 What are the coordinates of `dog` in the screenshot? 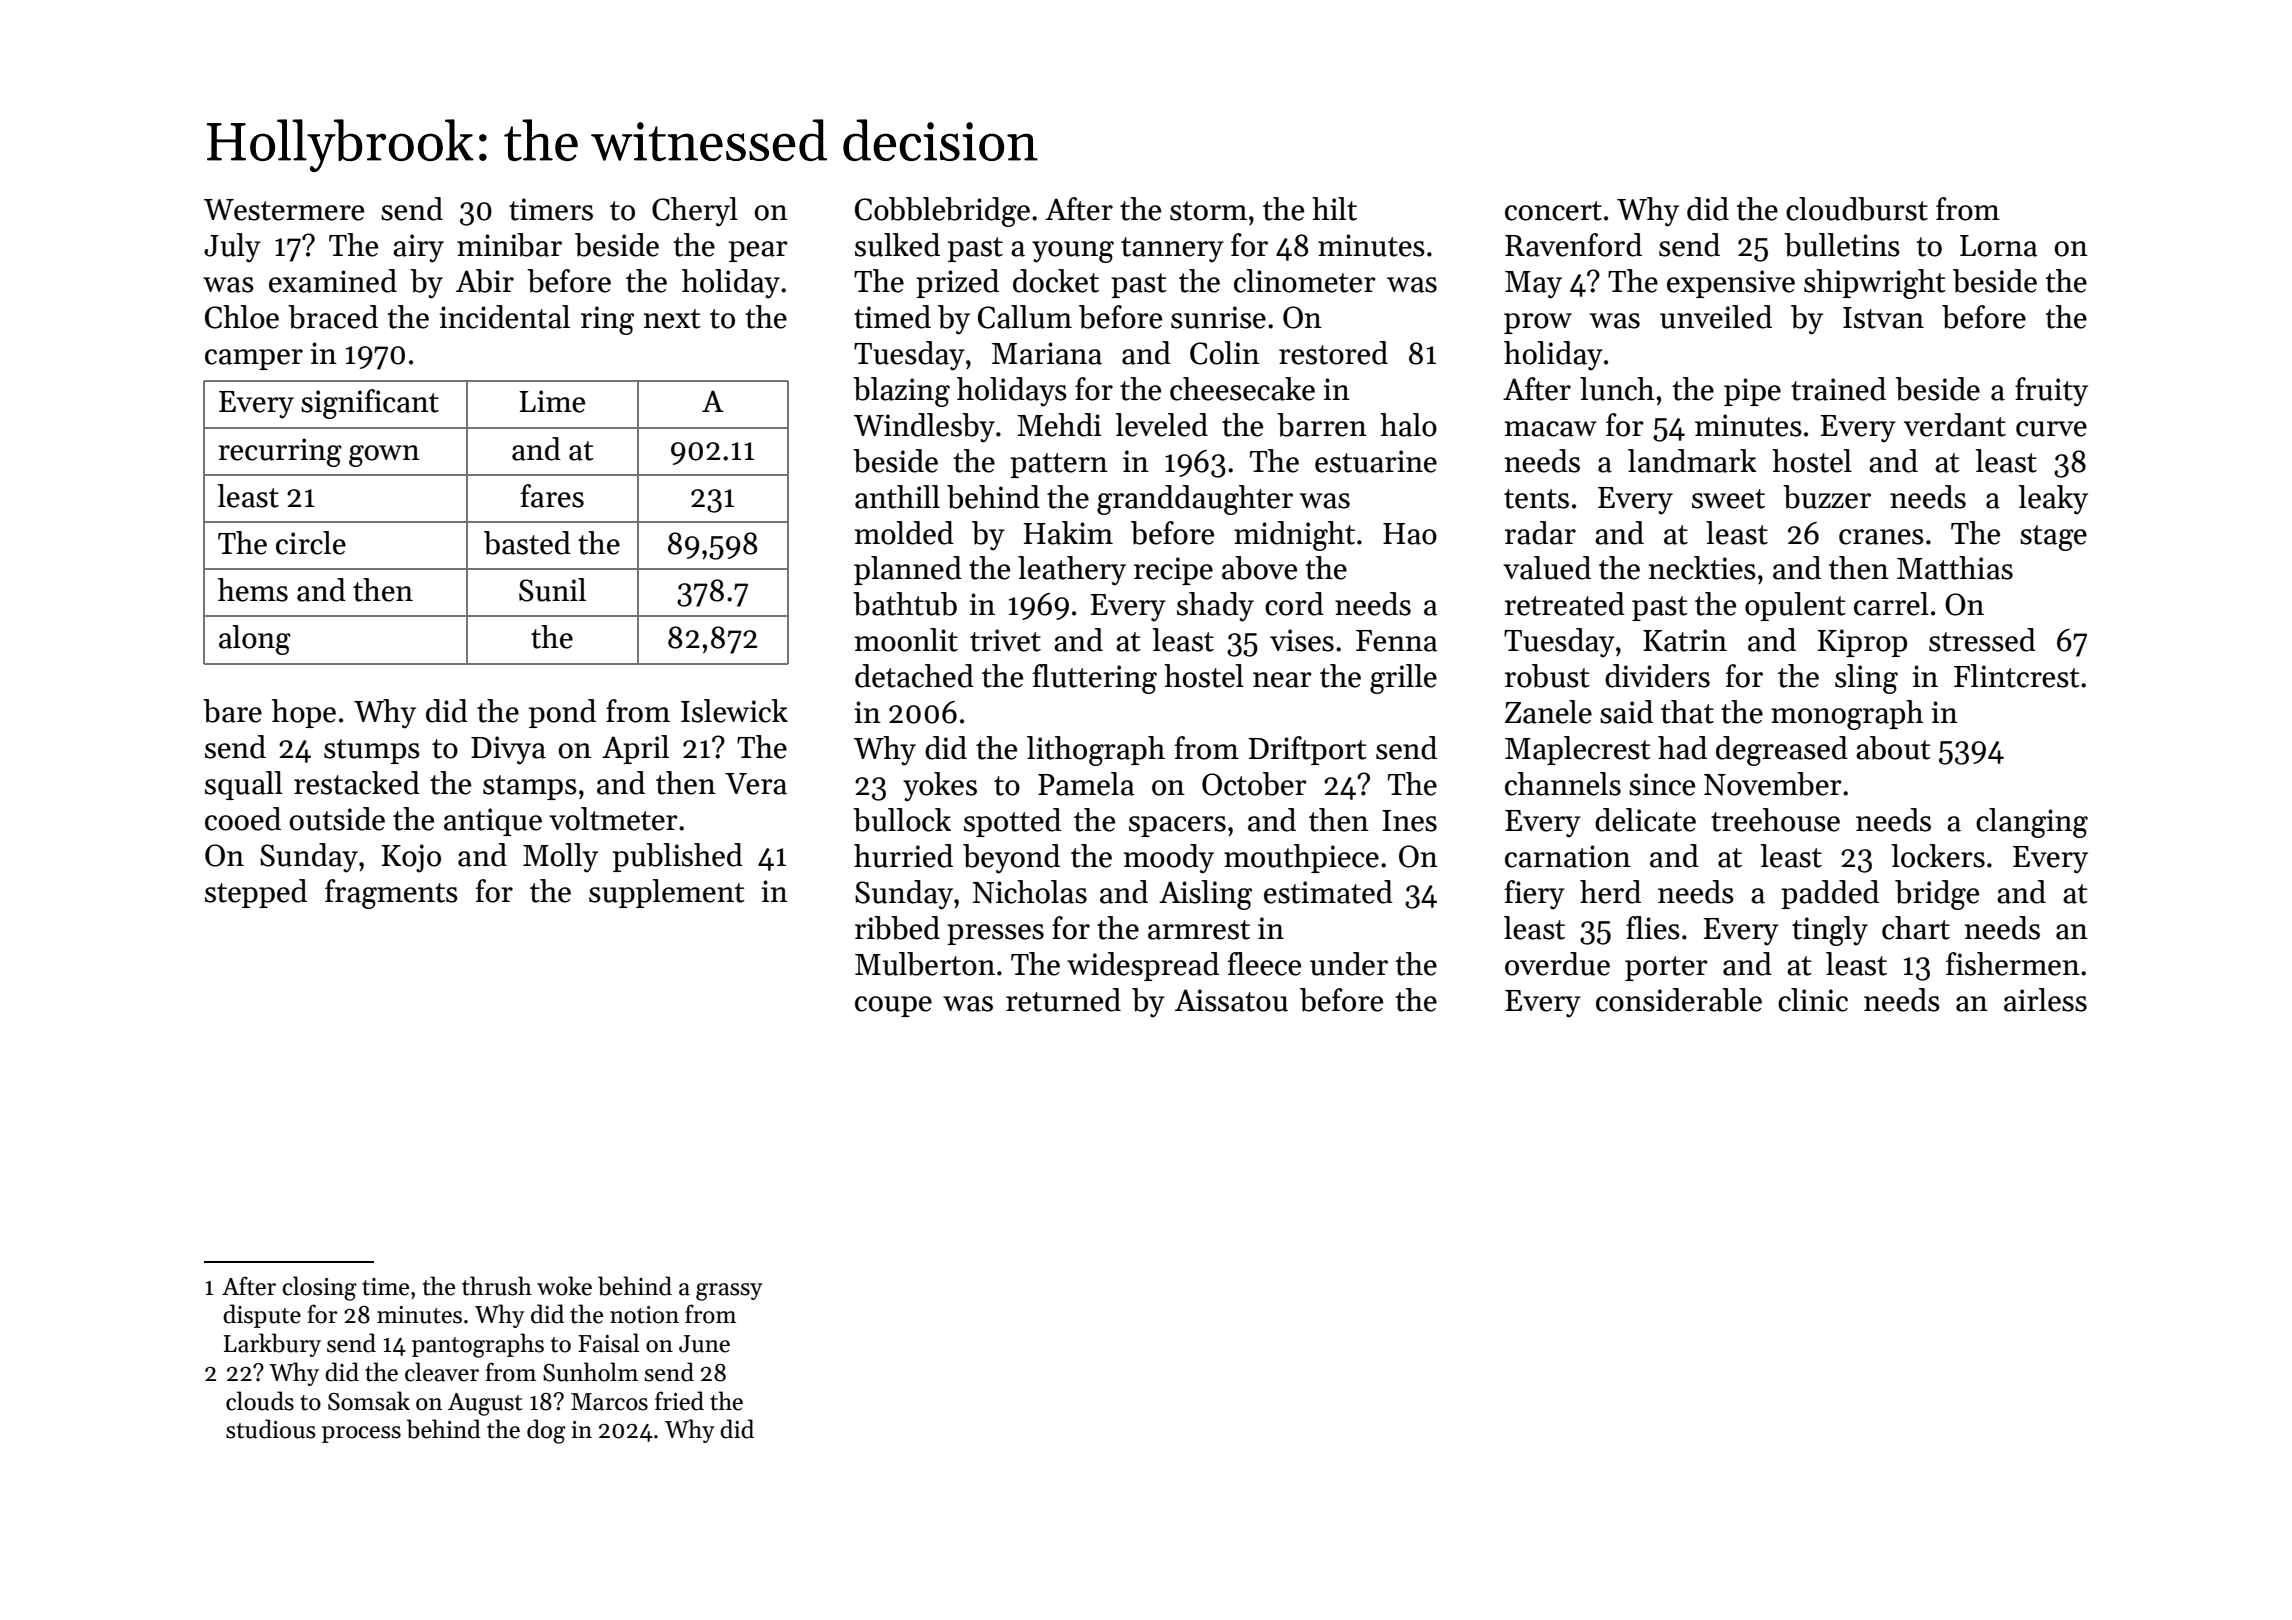 It's located at (546, 1431).
